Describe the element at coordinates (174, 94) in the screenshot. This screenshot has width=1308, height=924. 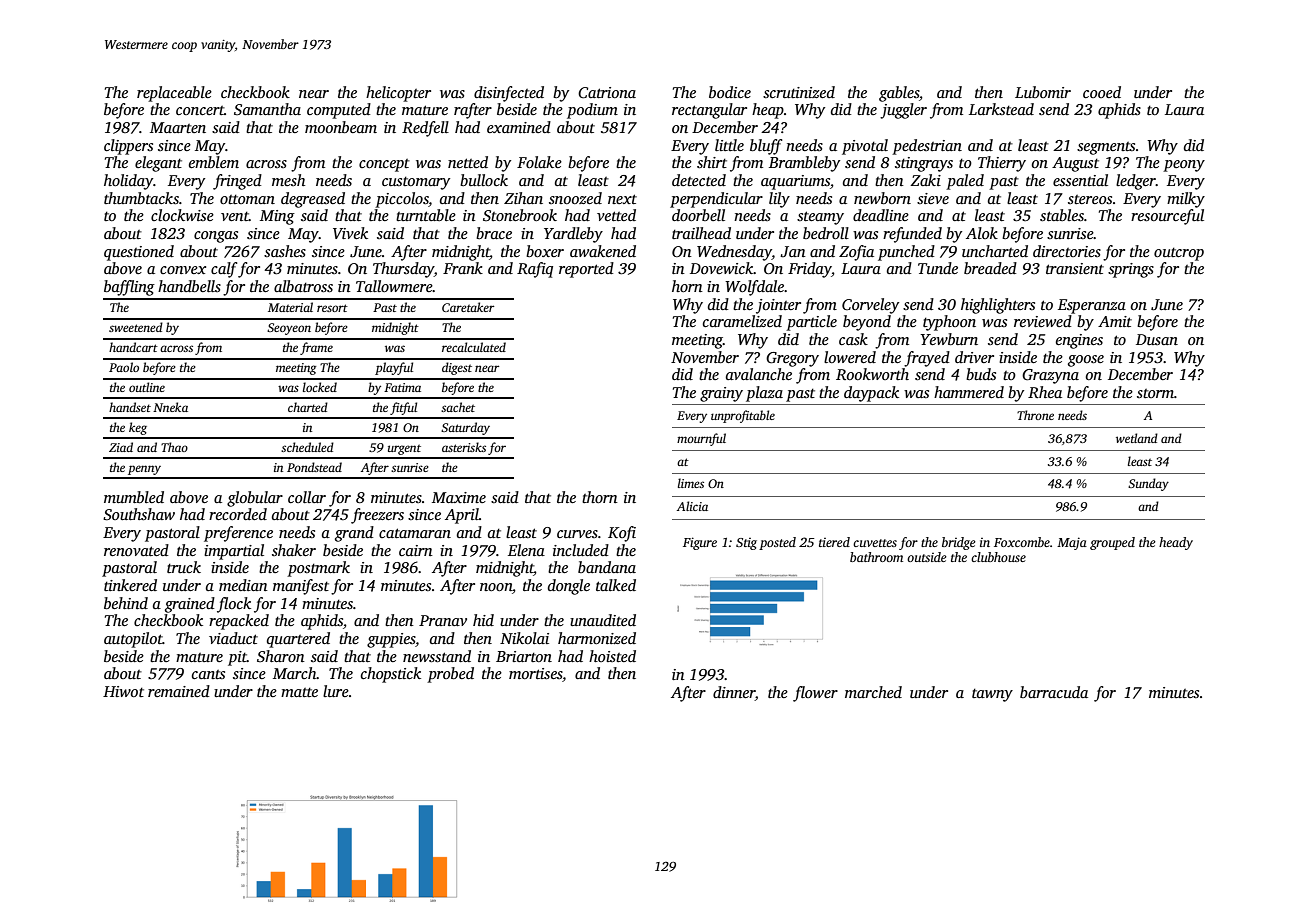
I see `replaceable` at that location.
